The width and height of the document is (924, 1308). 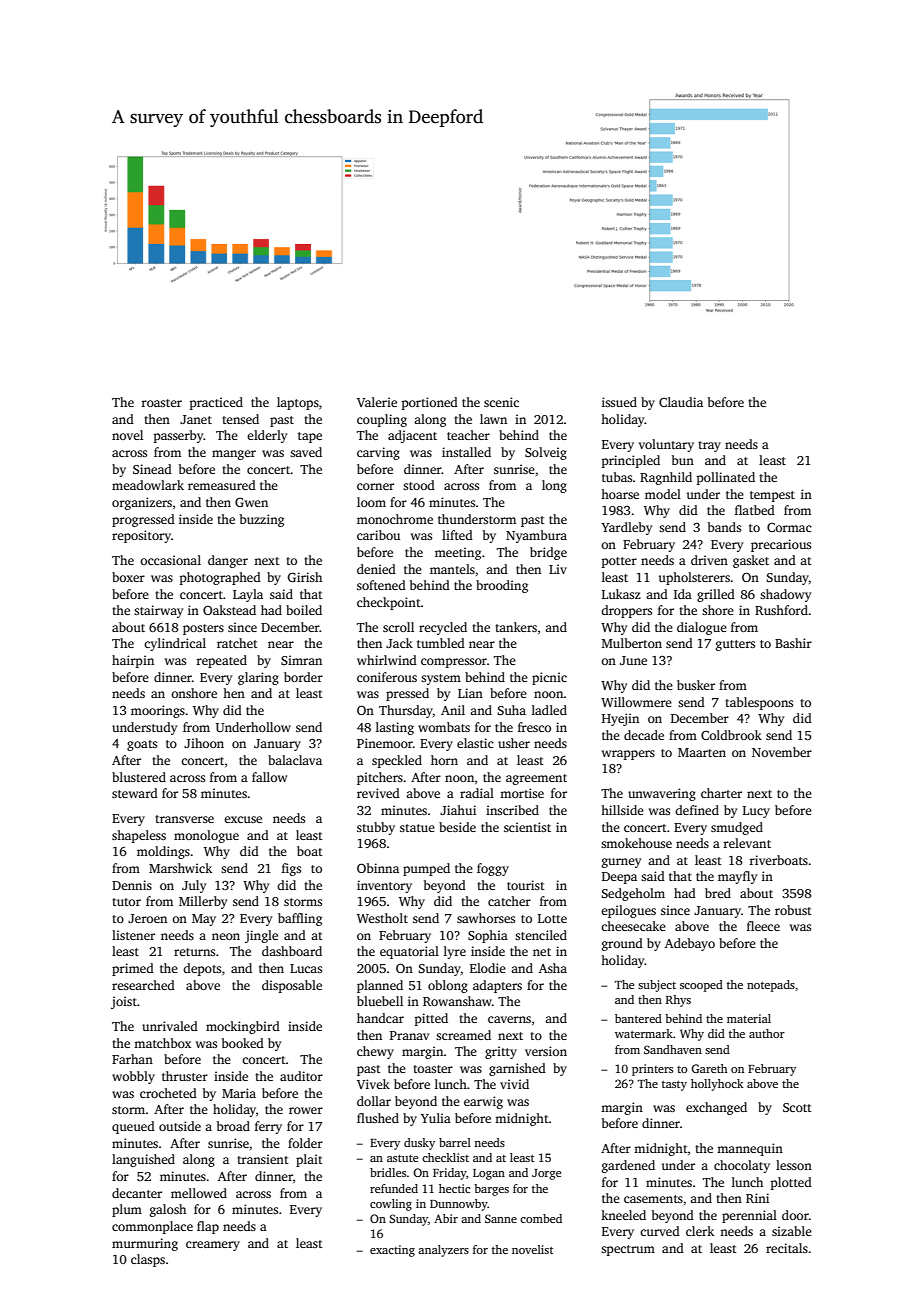 What do you see at coordinates (619, 402) in the document?
I see `issued` at bounding box center [619, 402].
